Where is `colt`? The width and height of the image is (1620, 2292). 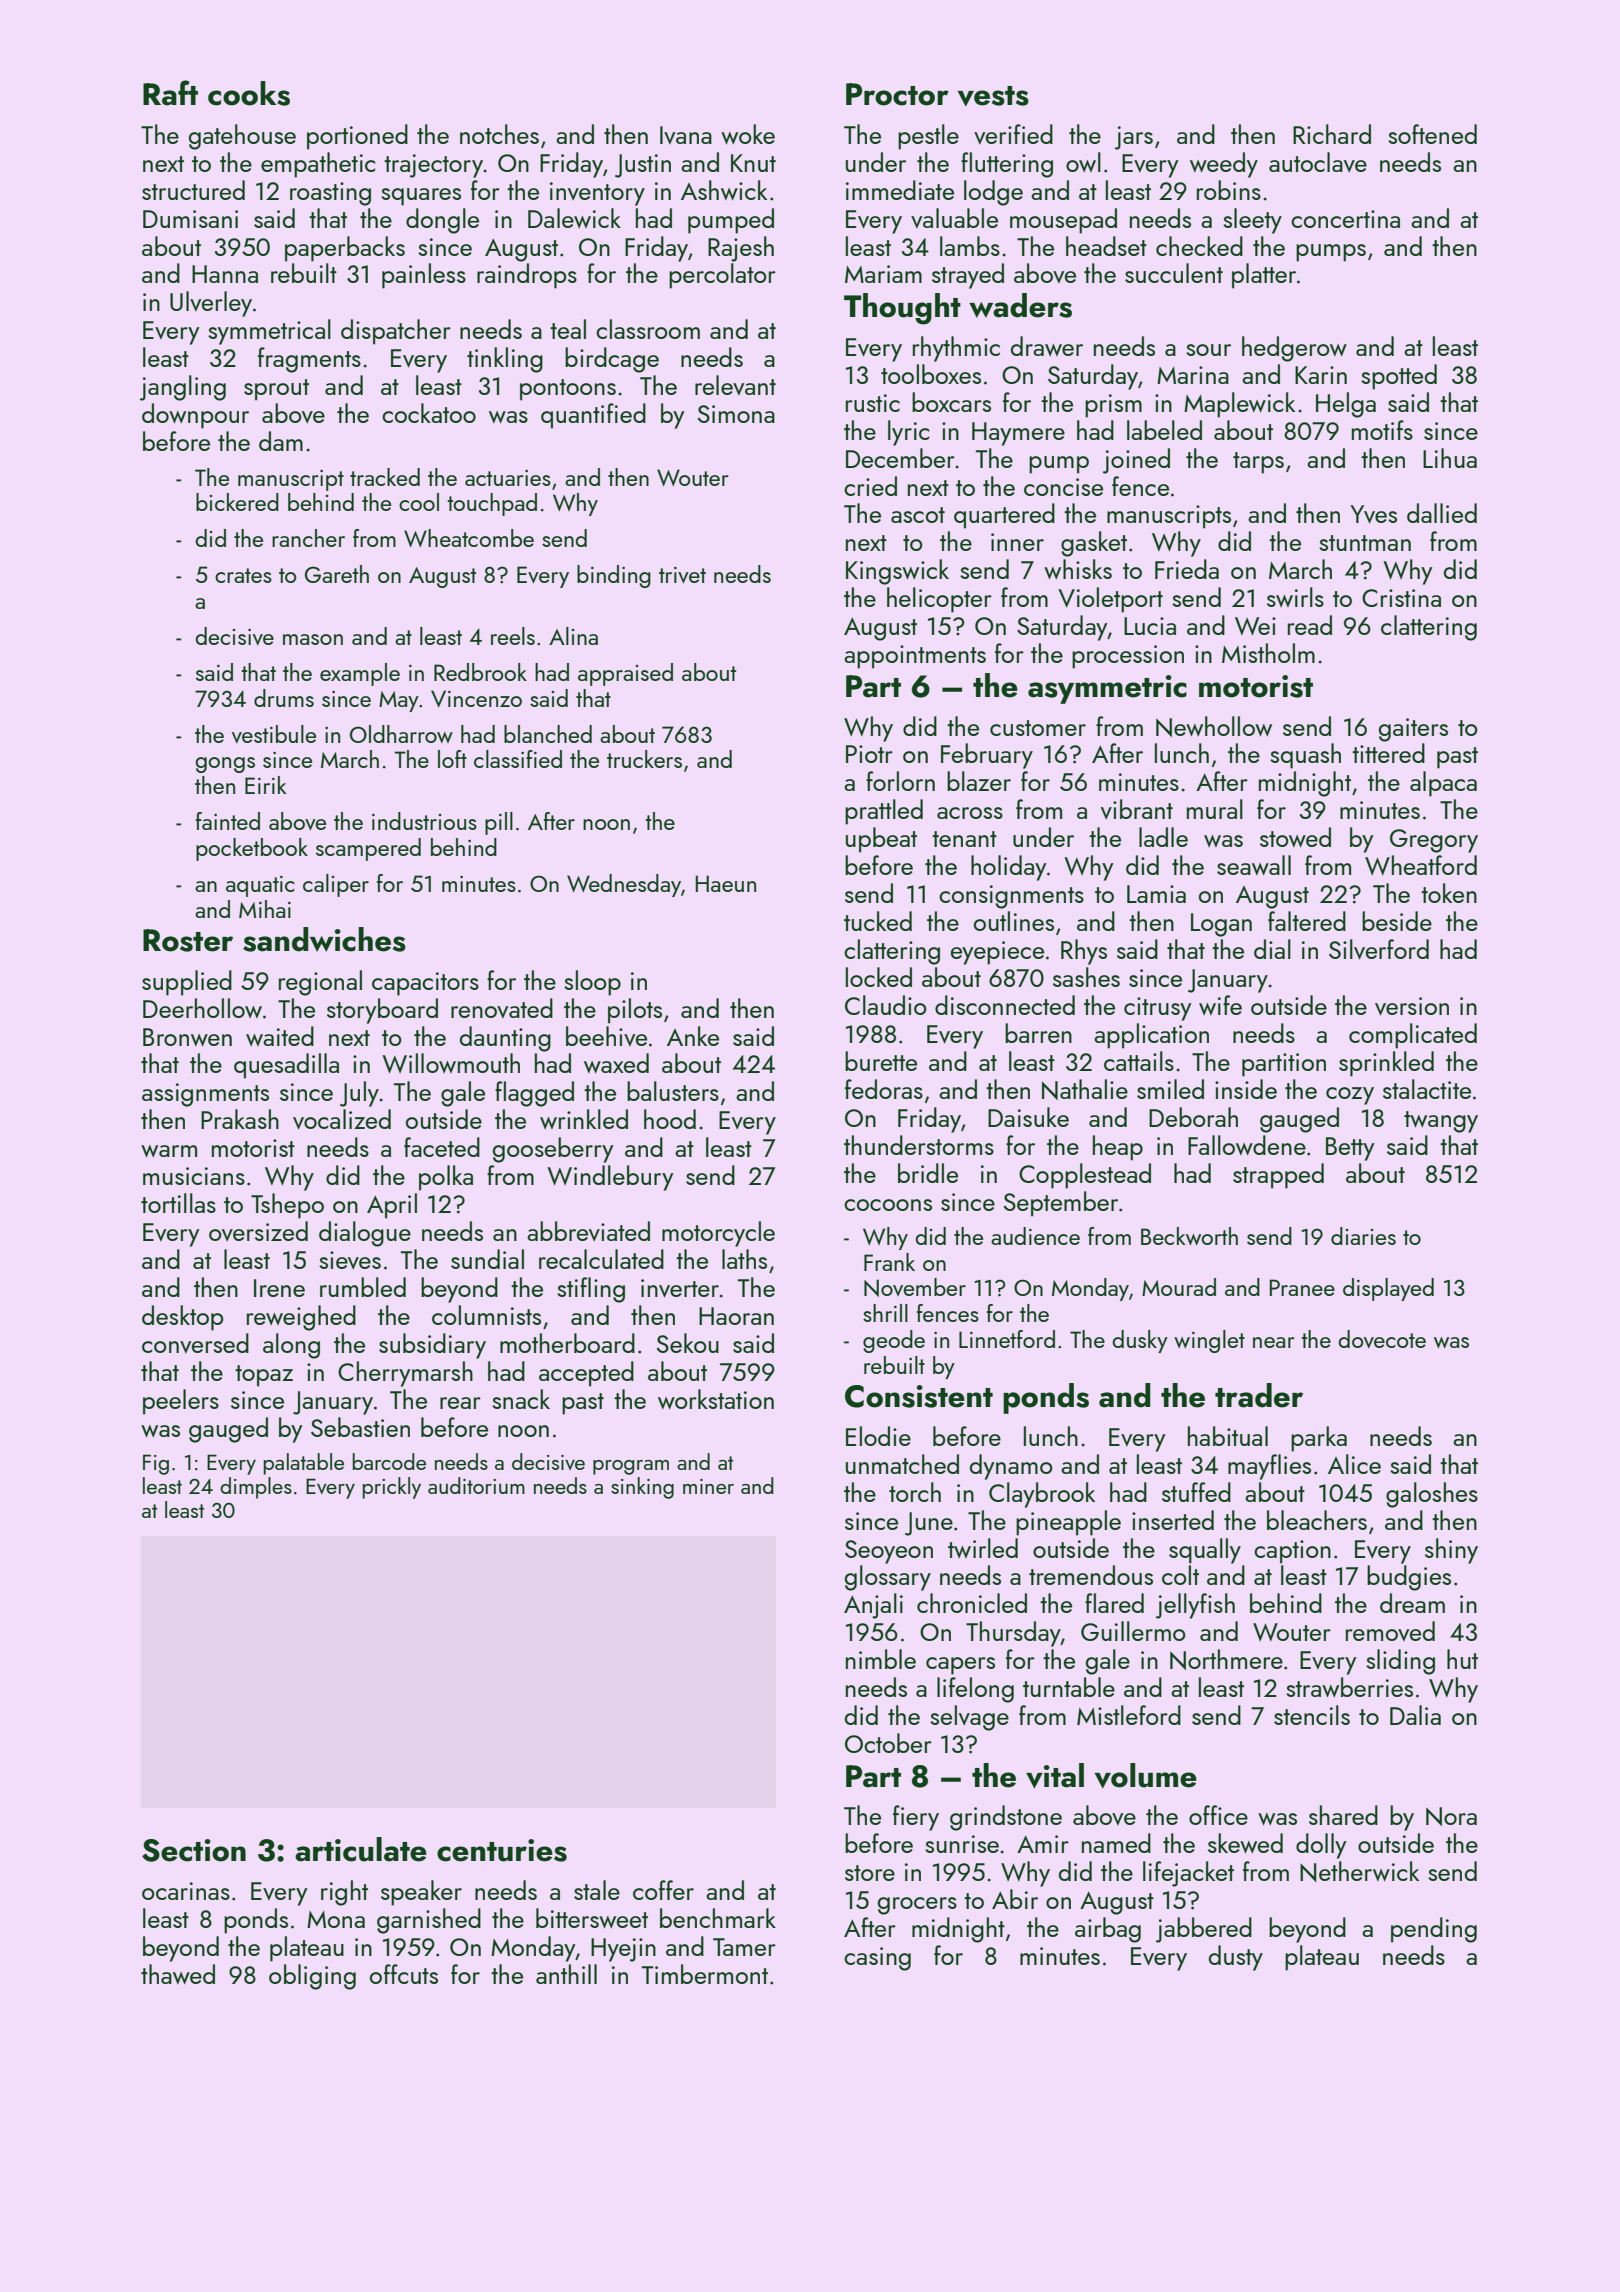
colt is located at coordinates (1180, 1575).
